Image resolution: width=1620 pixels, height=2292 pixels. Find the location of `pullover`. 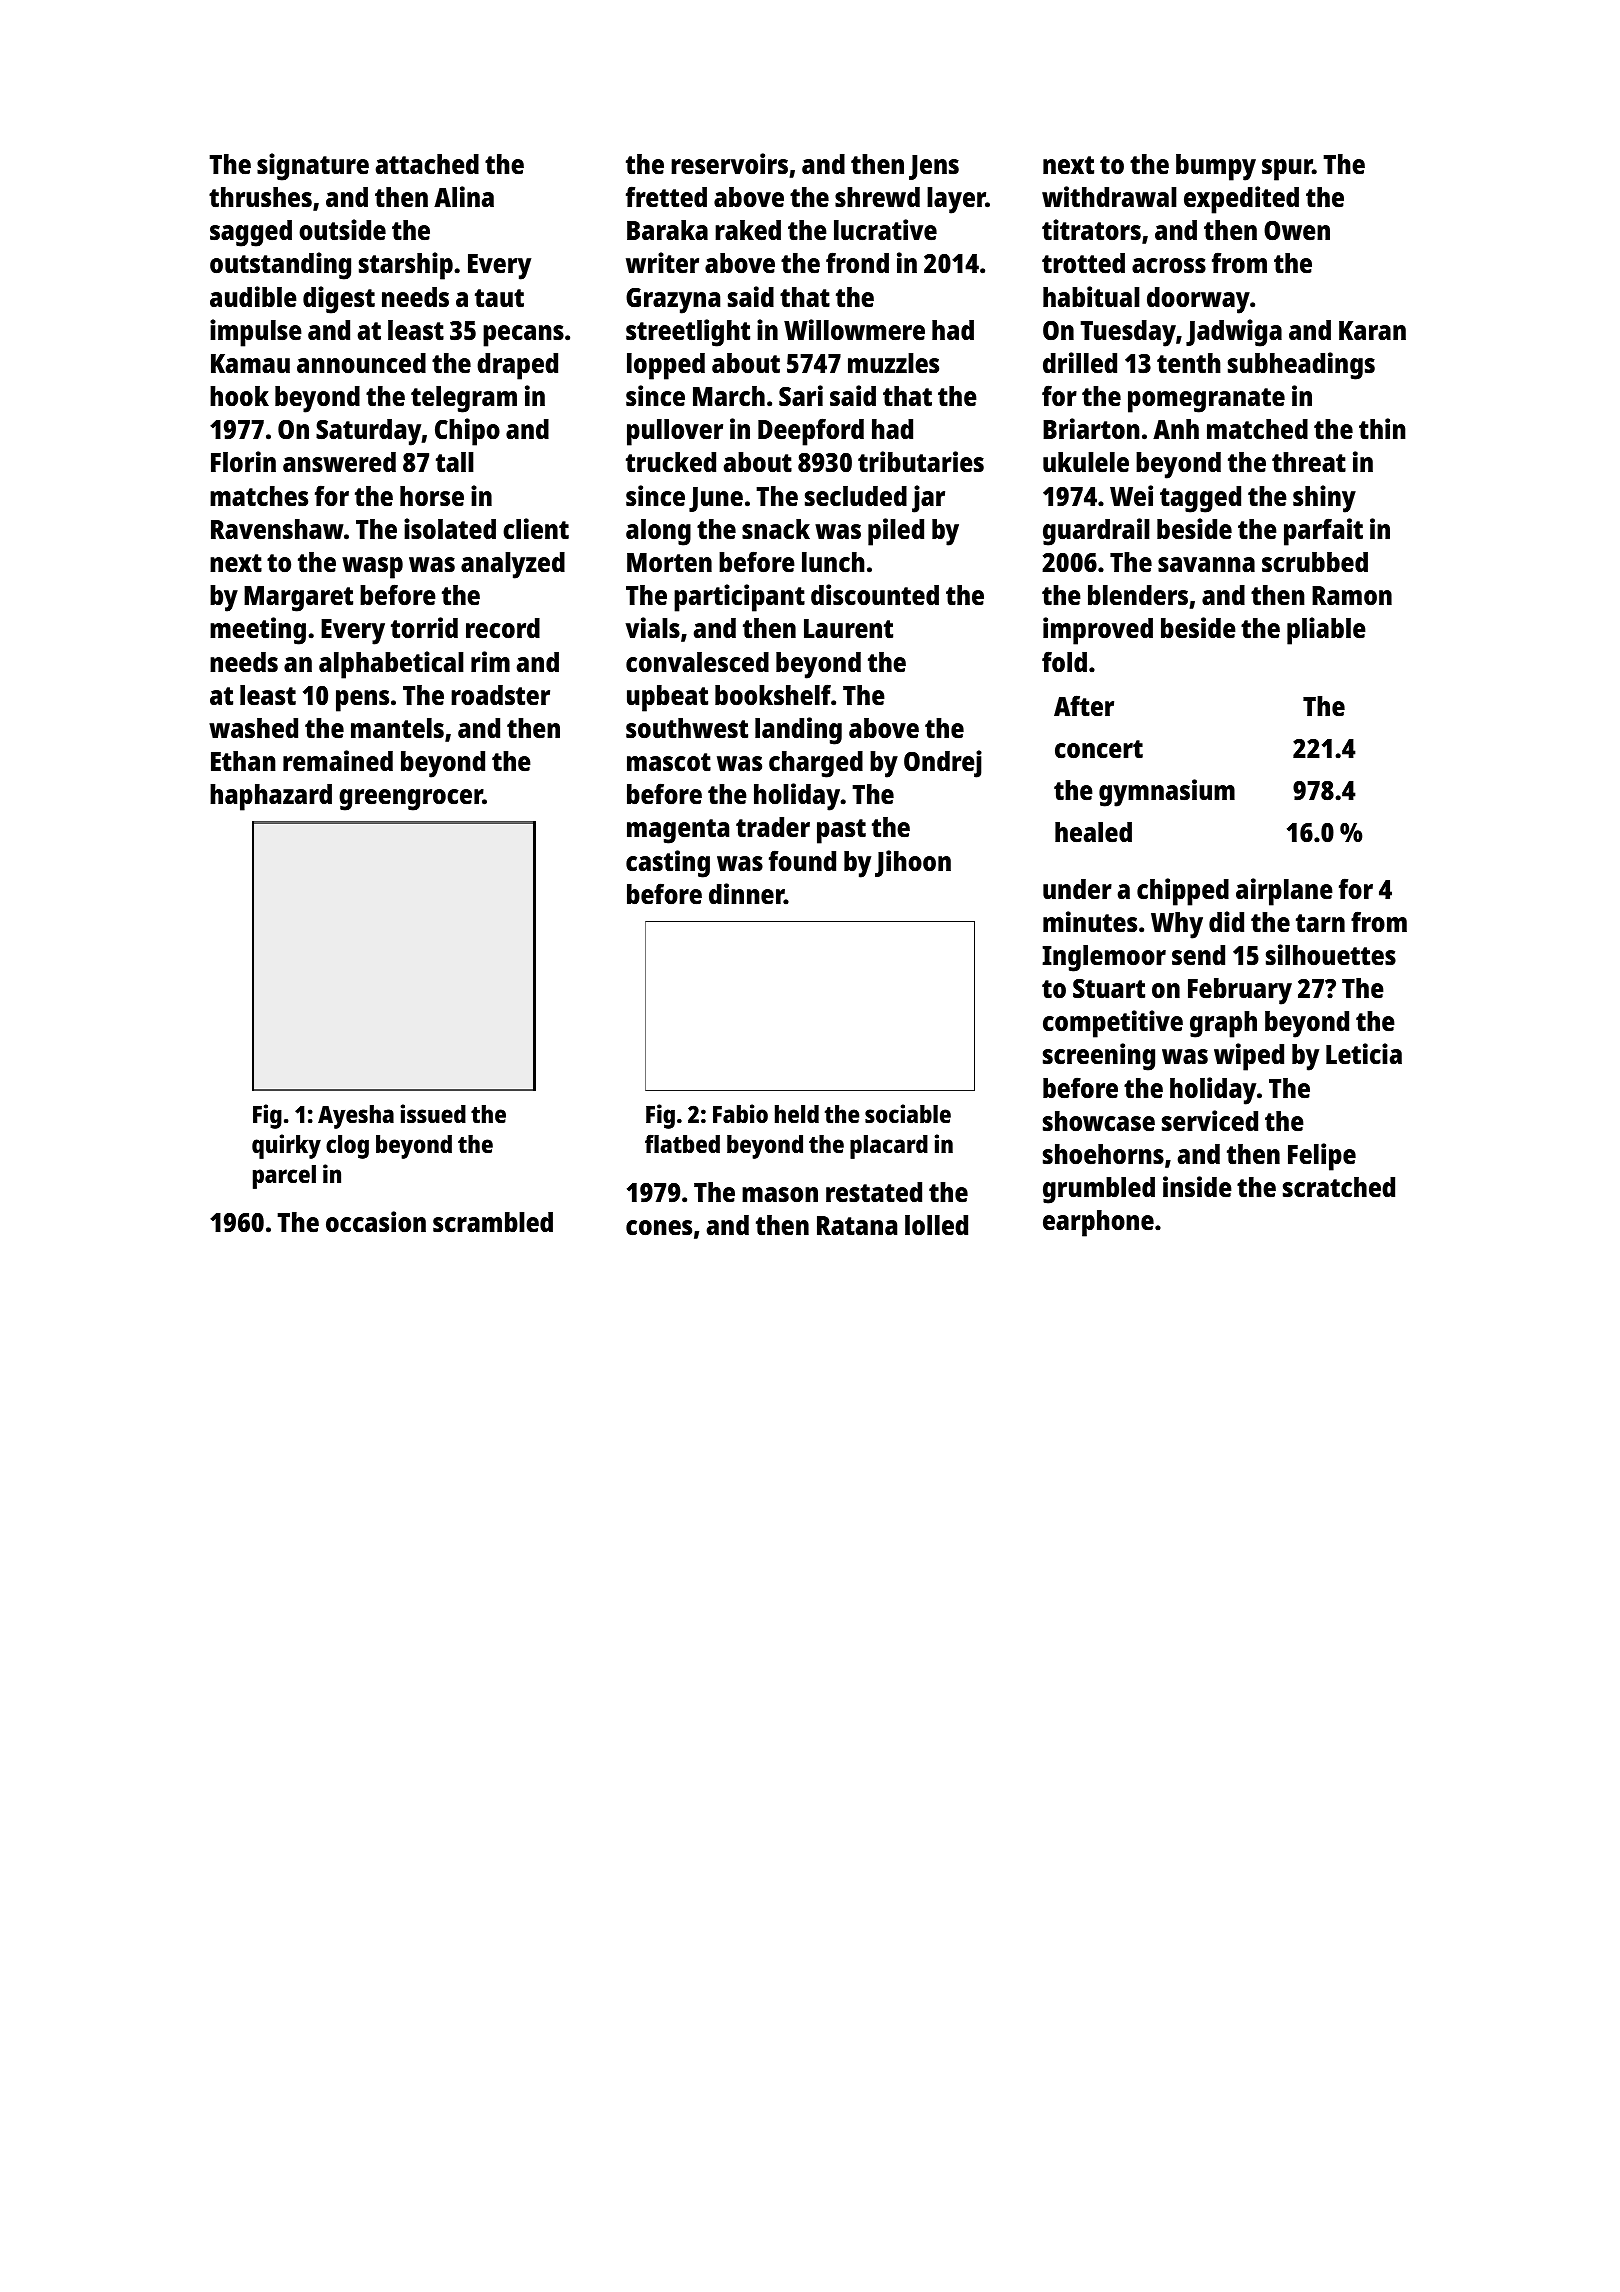

pullover is located at coordinates (675, 432).
